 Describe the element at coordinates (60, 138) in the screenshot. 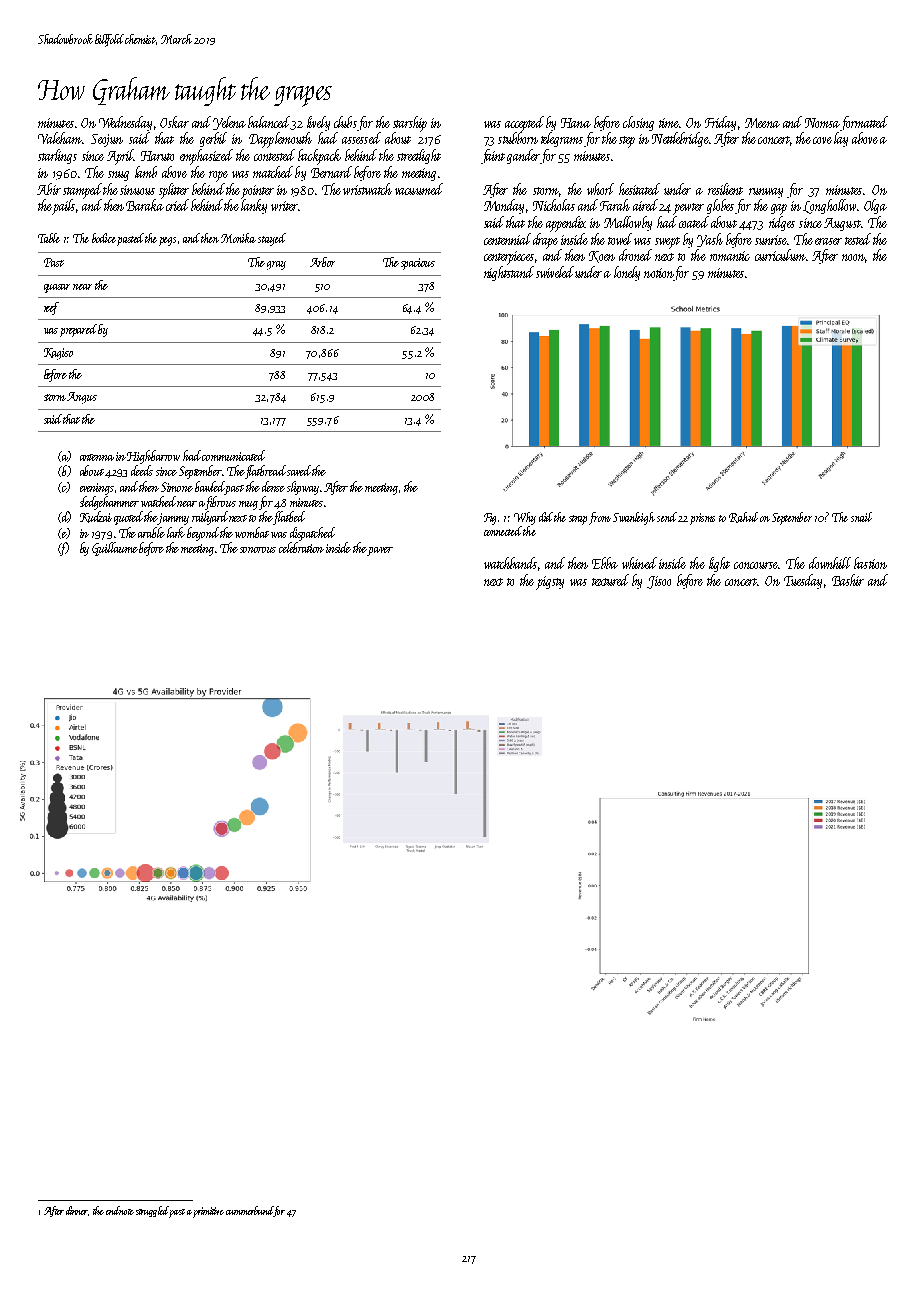

I see `Valeham` at that location.
